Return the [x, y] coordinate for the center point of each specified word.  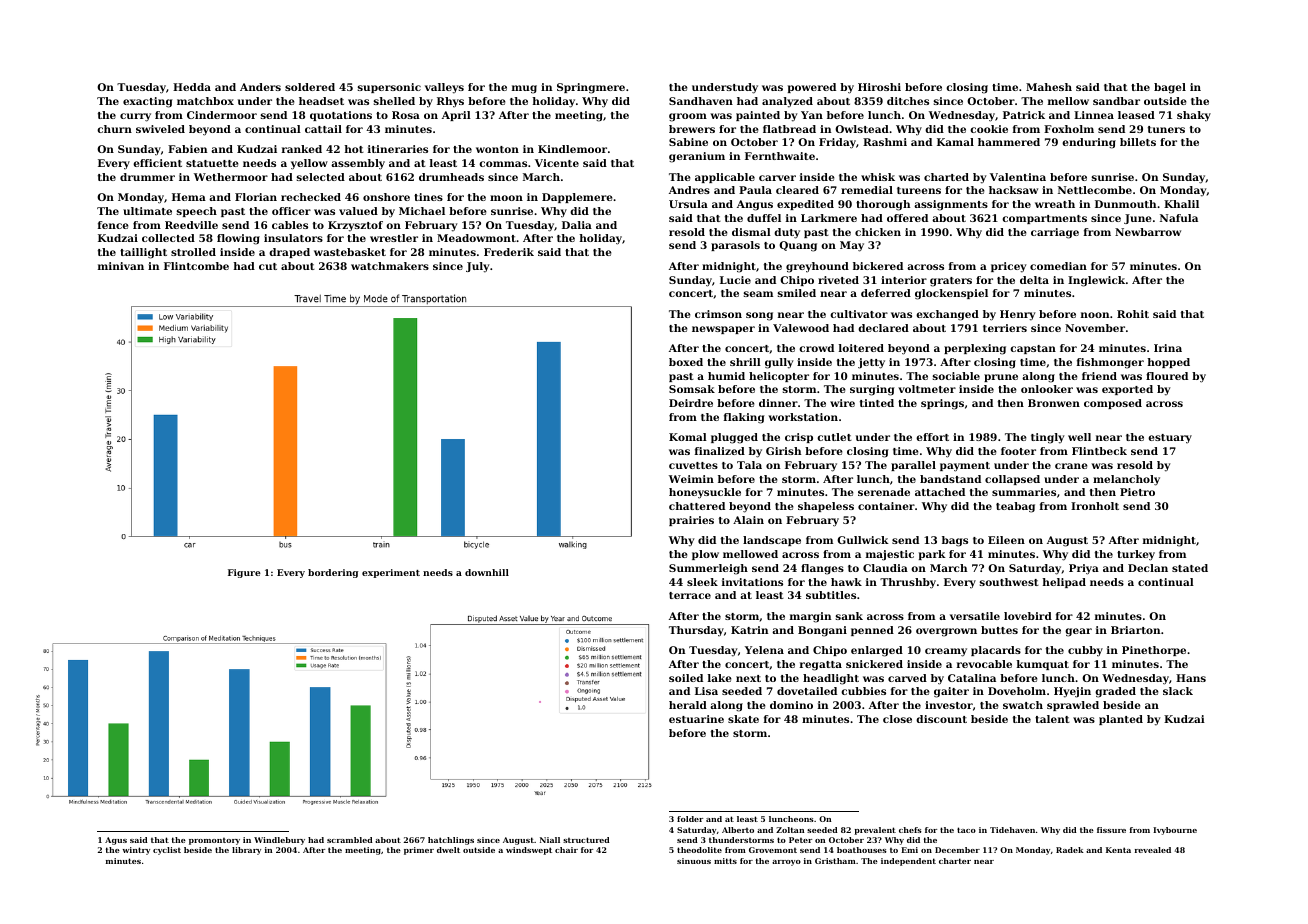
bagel [1170, 88]
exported [1127, 390]
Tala [749, 465]
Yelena [764, 650]
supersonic [389, 88]
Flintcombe [196, 266]
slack [1178, 691]
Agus [116, 841]
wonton [497, 149]
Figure [244, 573]
